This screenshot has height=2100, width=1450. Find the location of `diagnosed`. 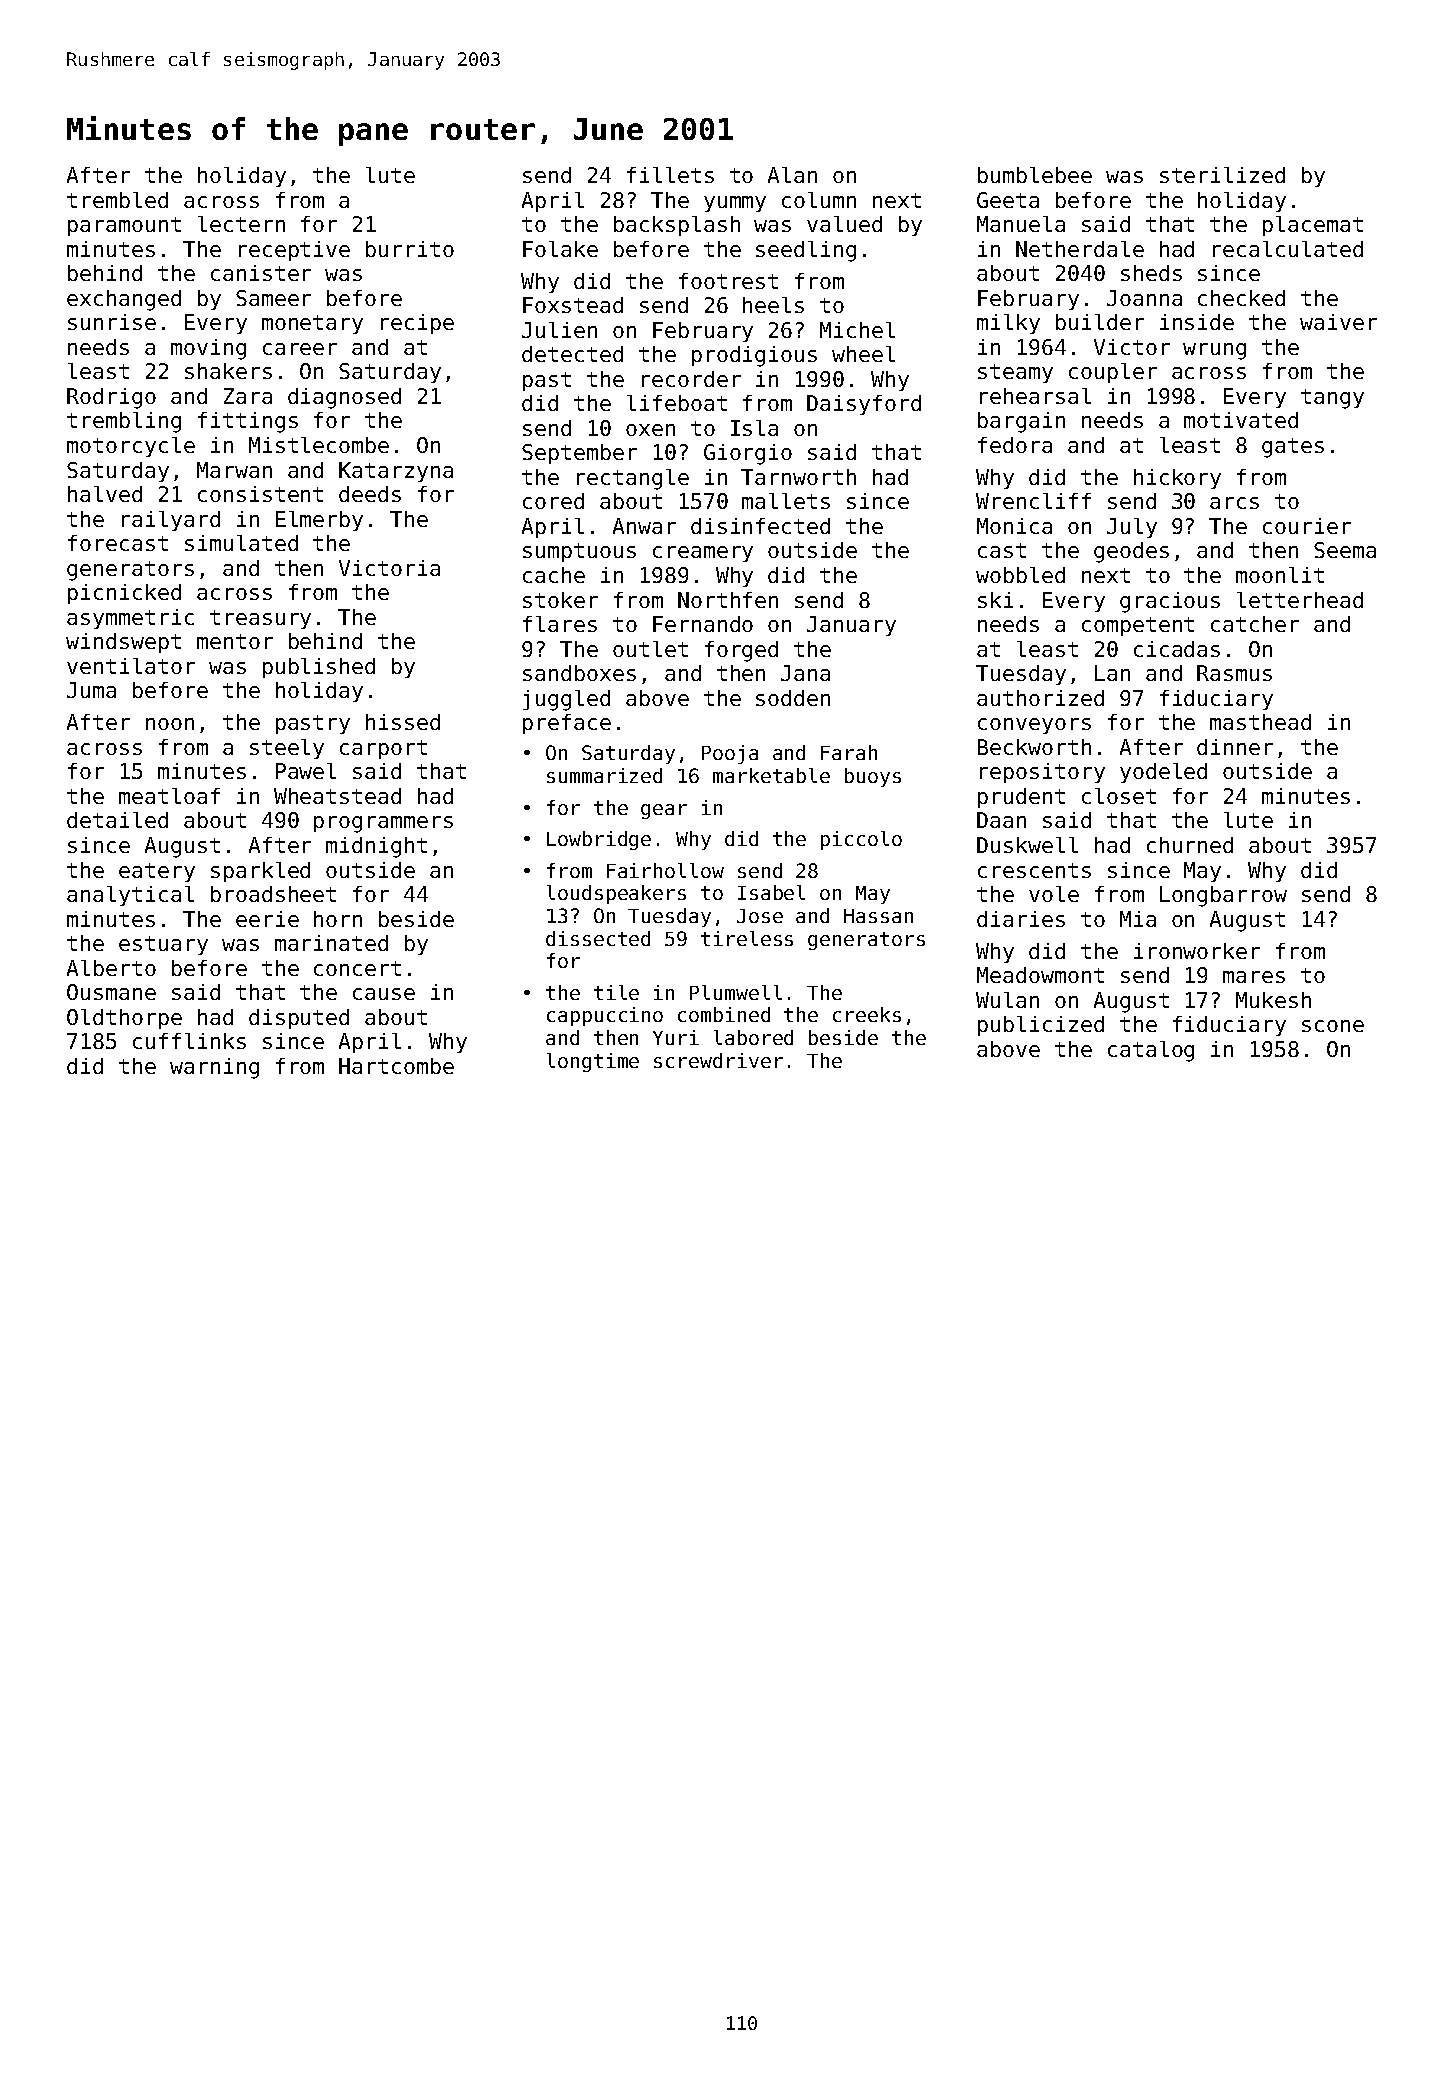

diagnosed is located at coordinates (344, 398).
